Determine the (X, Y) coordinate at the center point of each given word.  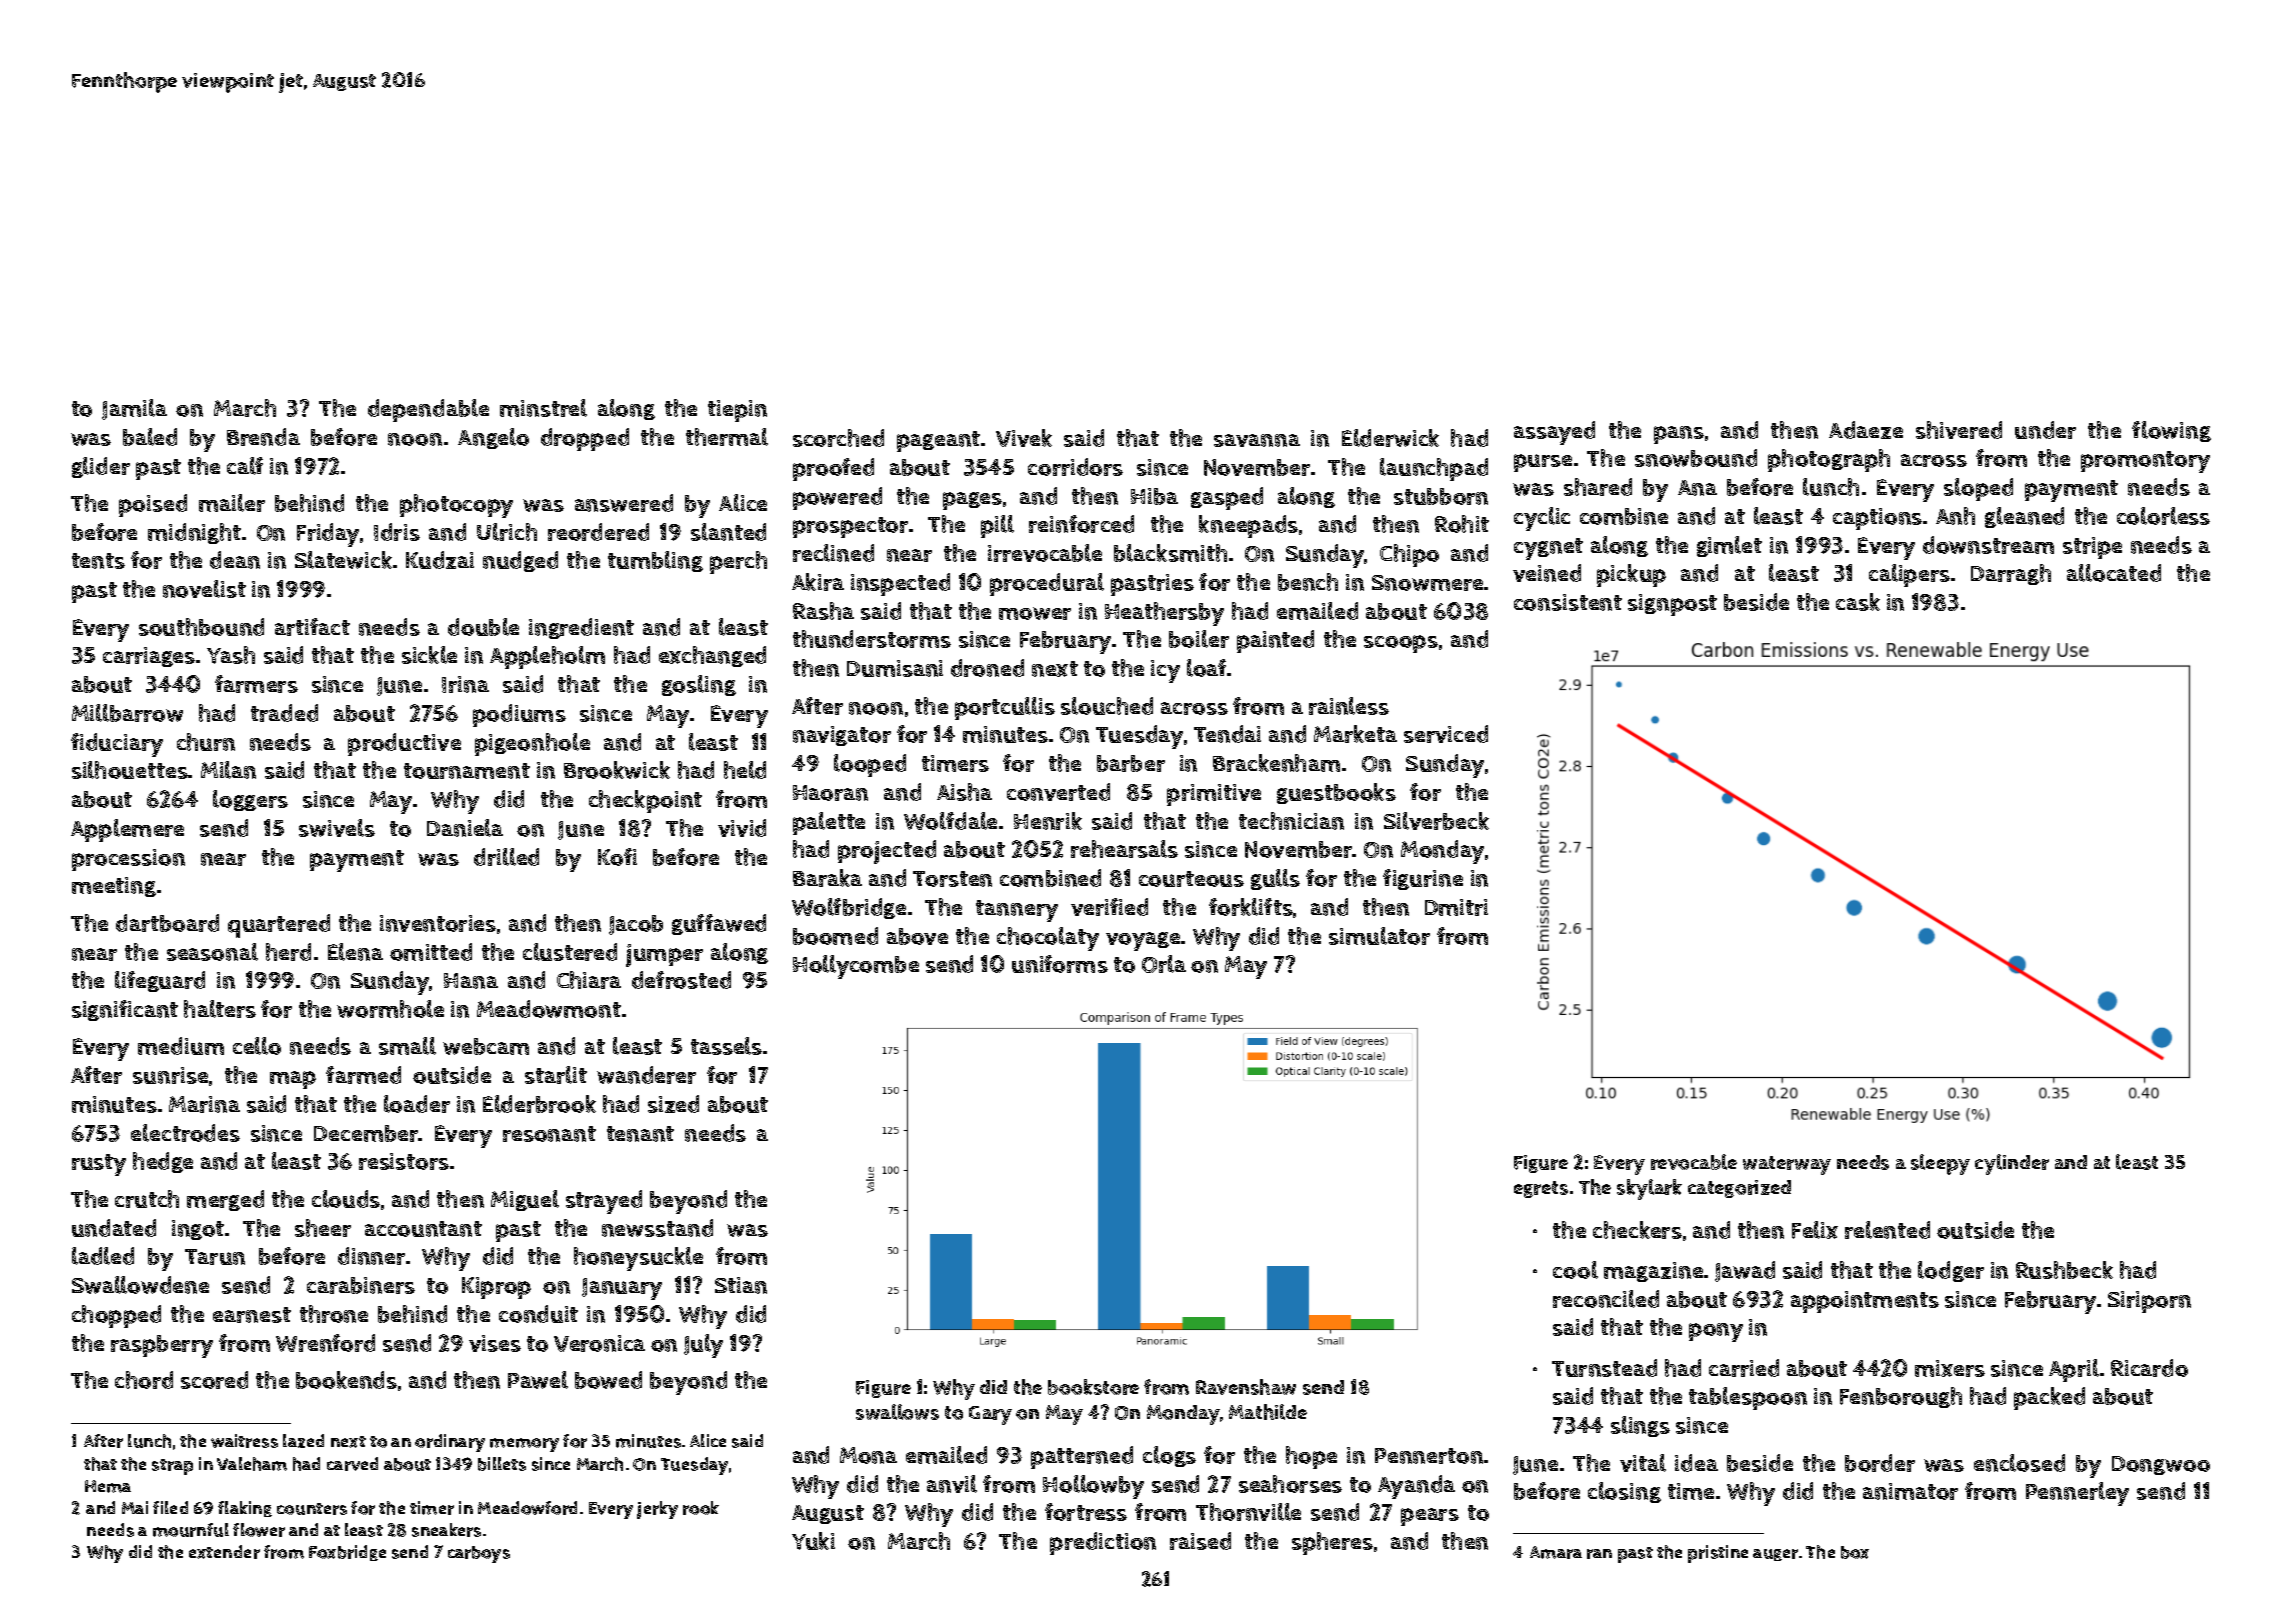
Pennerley (2077, 1494)
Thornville (1248, 1512)
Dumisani (895, 668)
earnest (252, 1315)
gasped (1227, 498)
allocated (2114, 573)
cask (1858, 602)
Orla (1164, 964)
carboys (479, 1554)
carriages (149, 657)
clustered (570, 952)
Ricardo (2149, 1368)
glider (101, 467)
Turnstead (1604, 1368)
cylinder (2012, 1164)
